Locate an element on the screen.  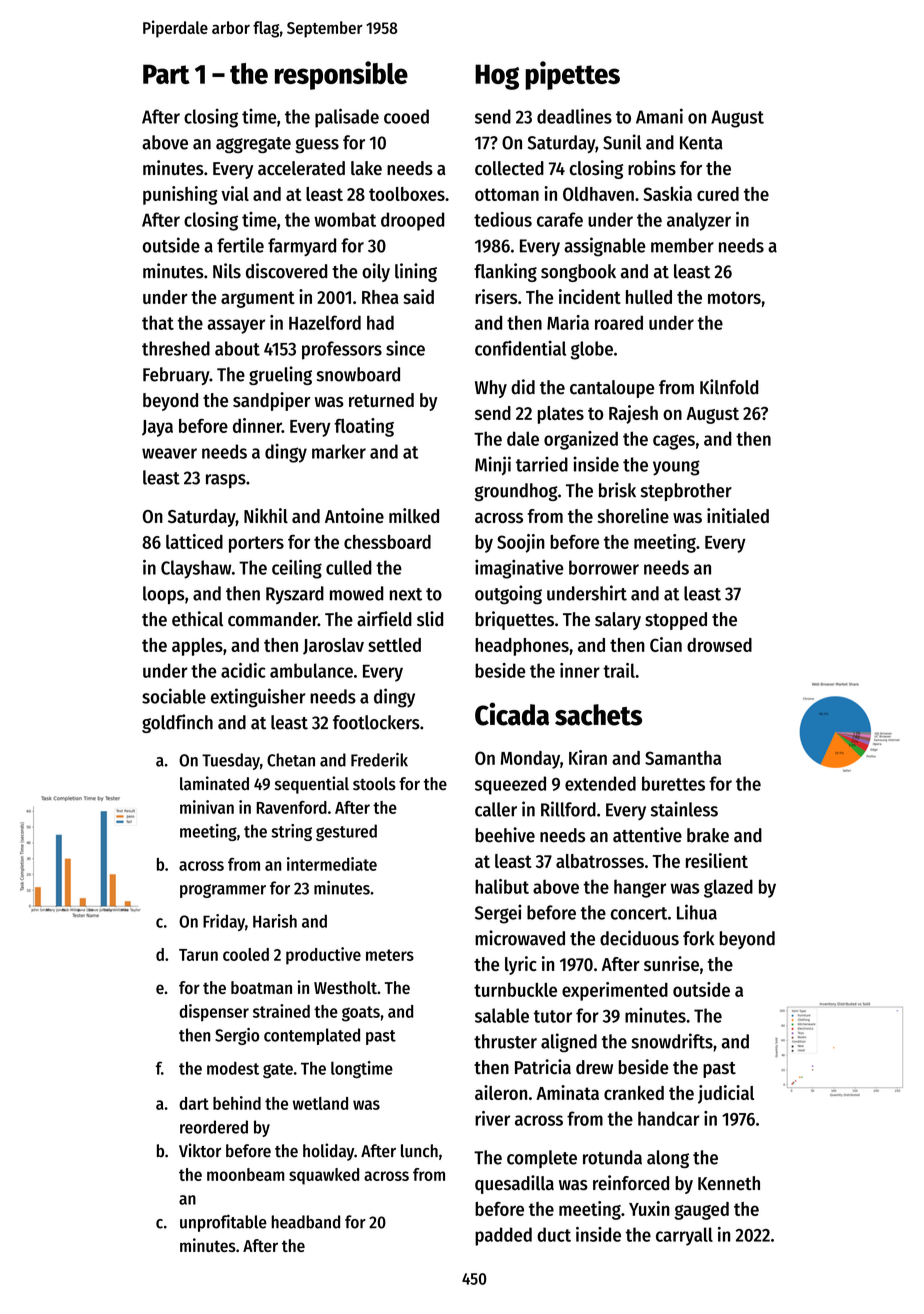
drowsed is located at coordinates (719, 645).
